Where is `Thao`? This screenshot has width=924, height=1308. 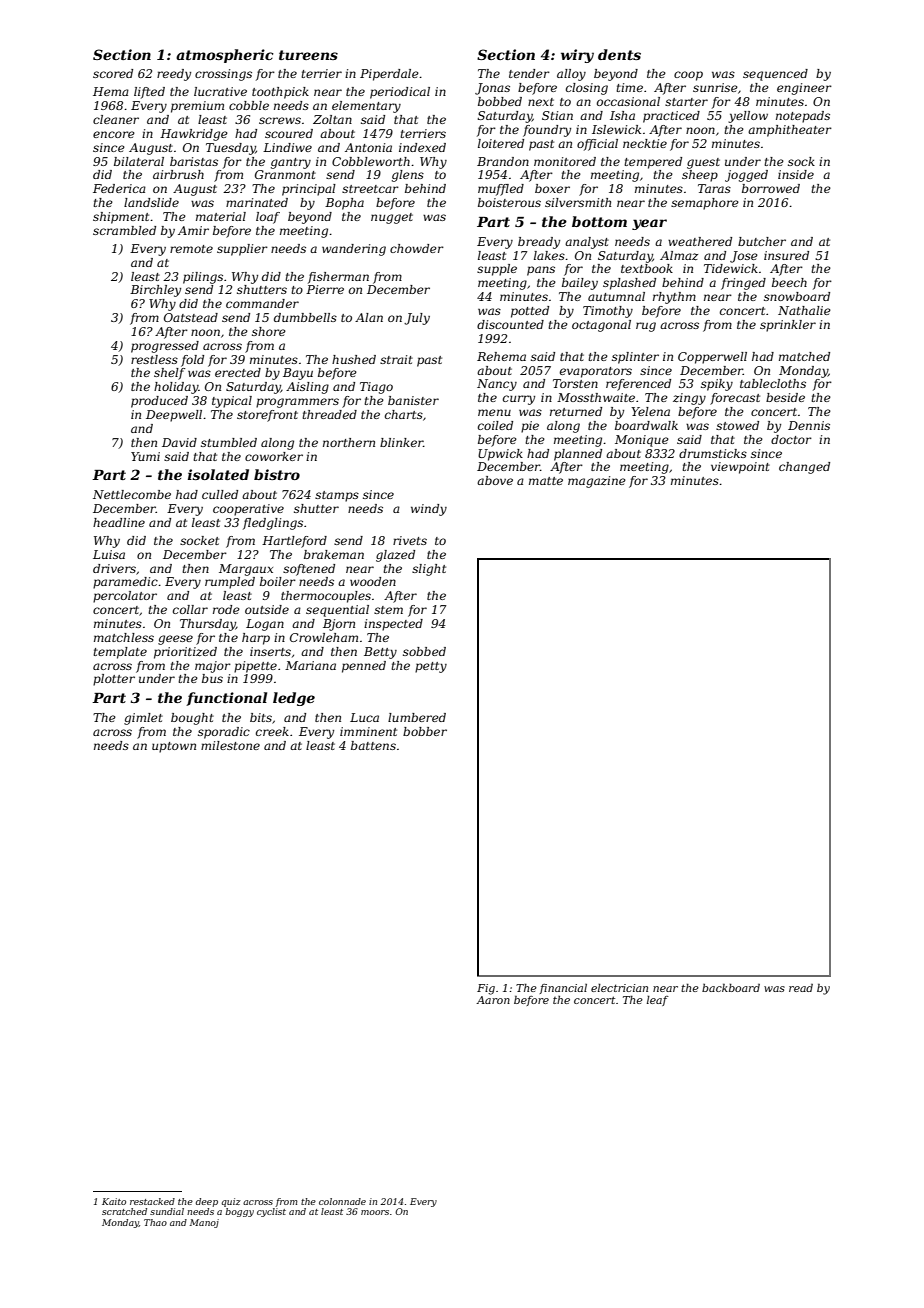 Thao is located at coordinates (155, 1222).
